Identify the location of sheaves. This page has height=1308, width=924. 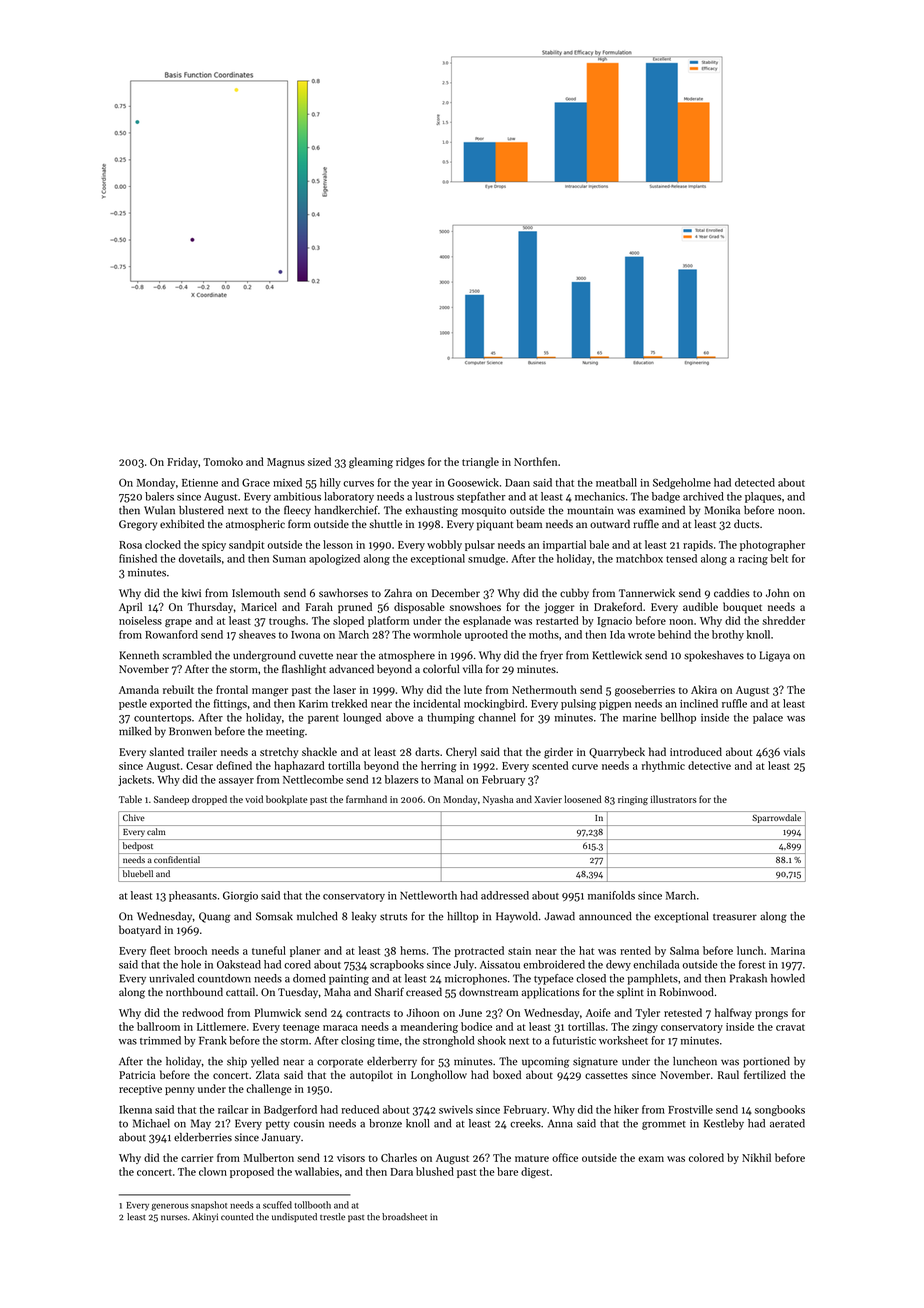
(257, 634).
